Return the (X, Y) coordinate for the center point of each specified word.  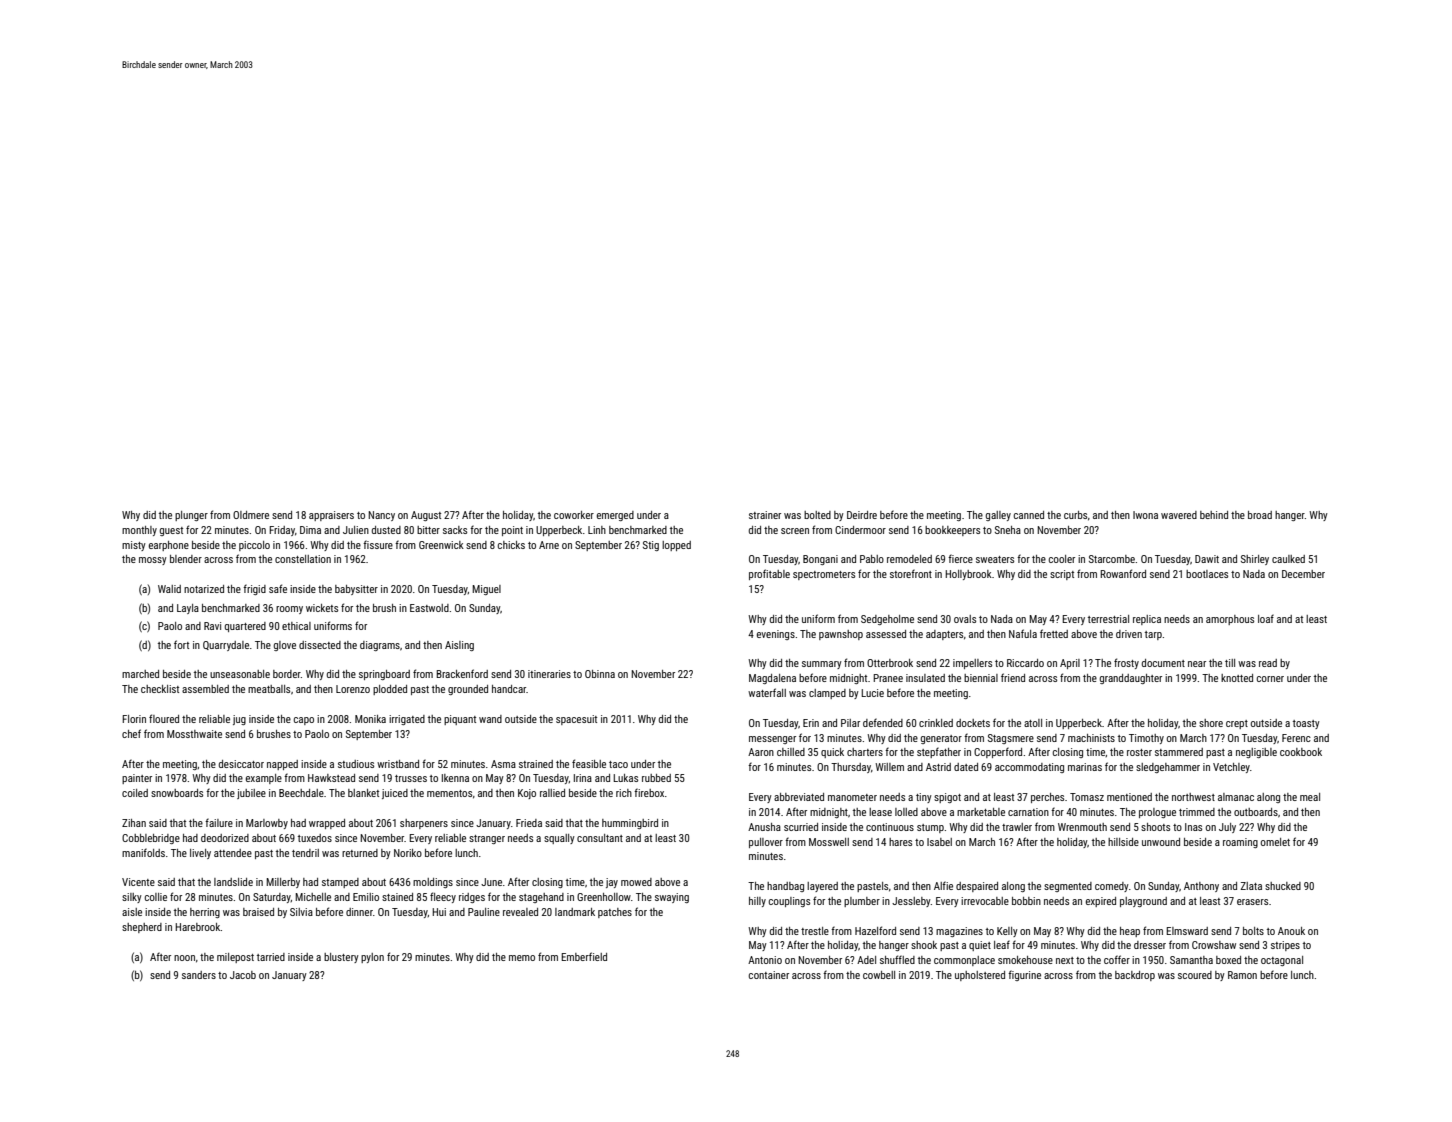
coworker (574, 515)
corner (1270, 679)
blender (186, 559)
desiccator (241, 764)
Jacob (243, 975)
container (769, 975)
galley (998, 516)
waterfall (767, 692)
